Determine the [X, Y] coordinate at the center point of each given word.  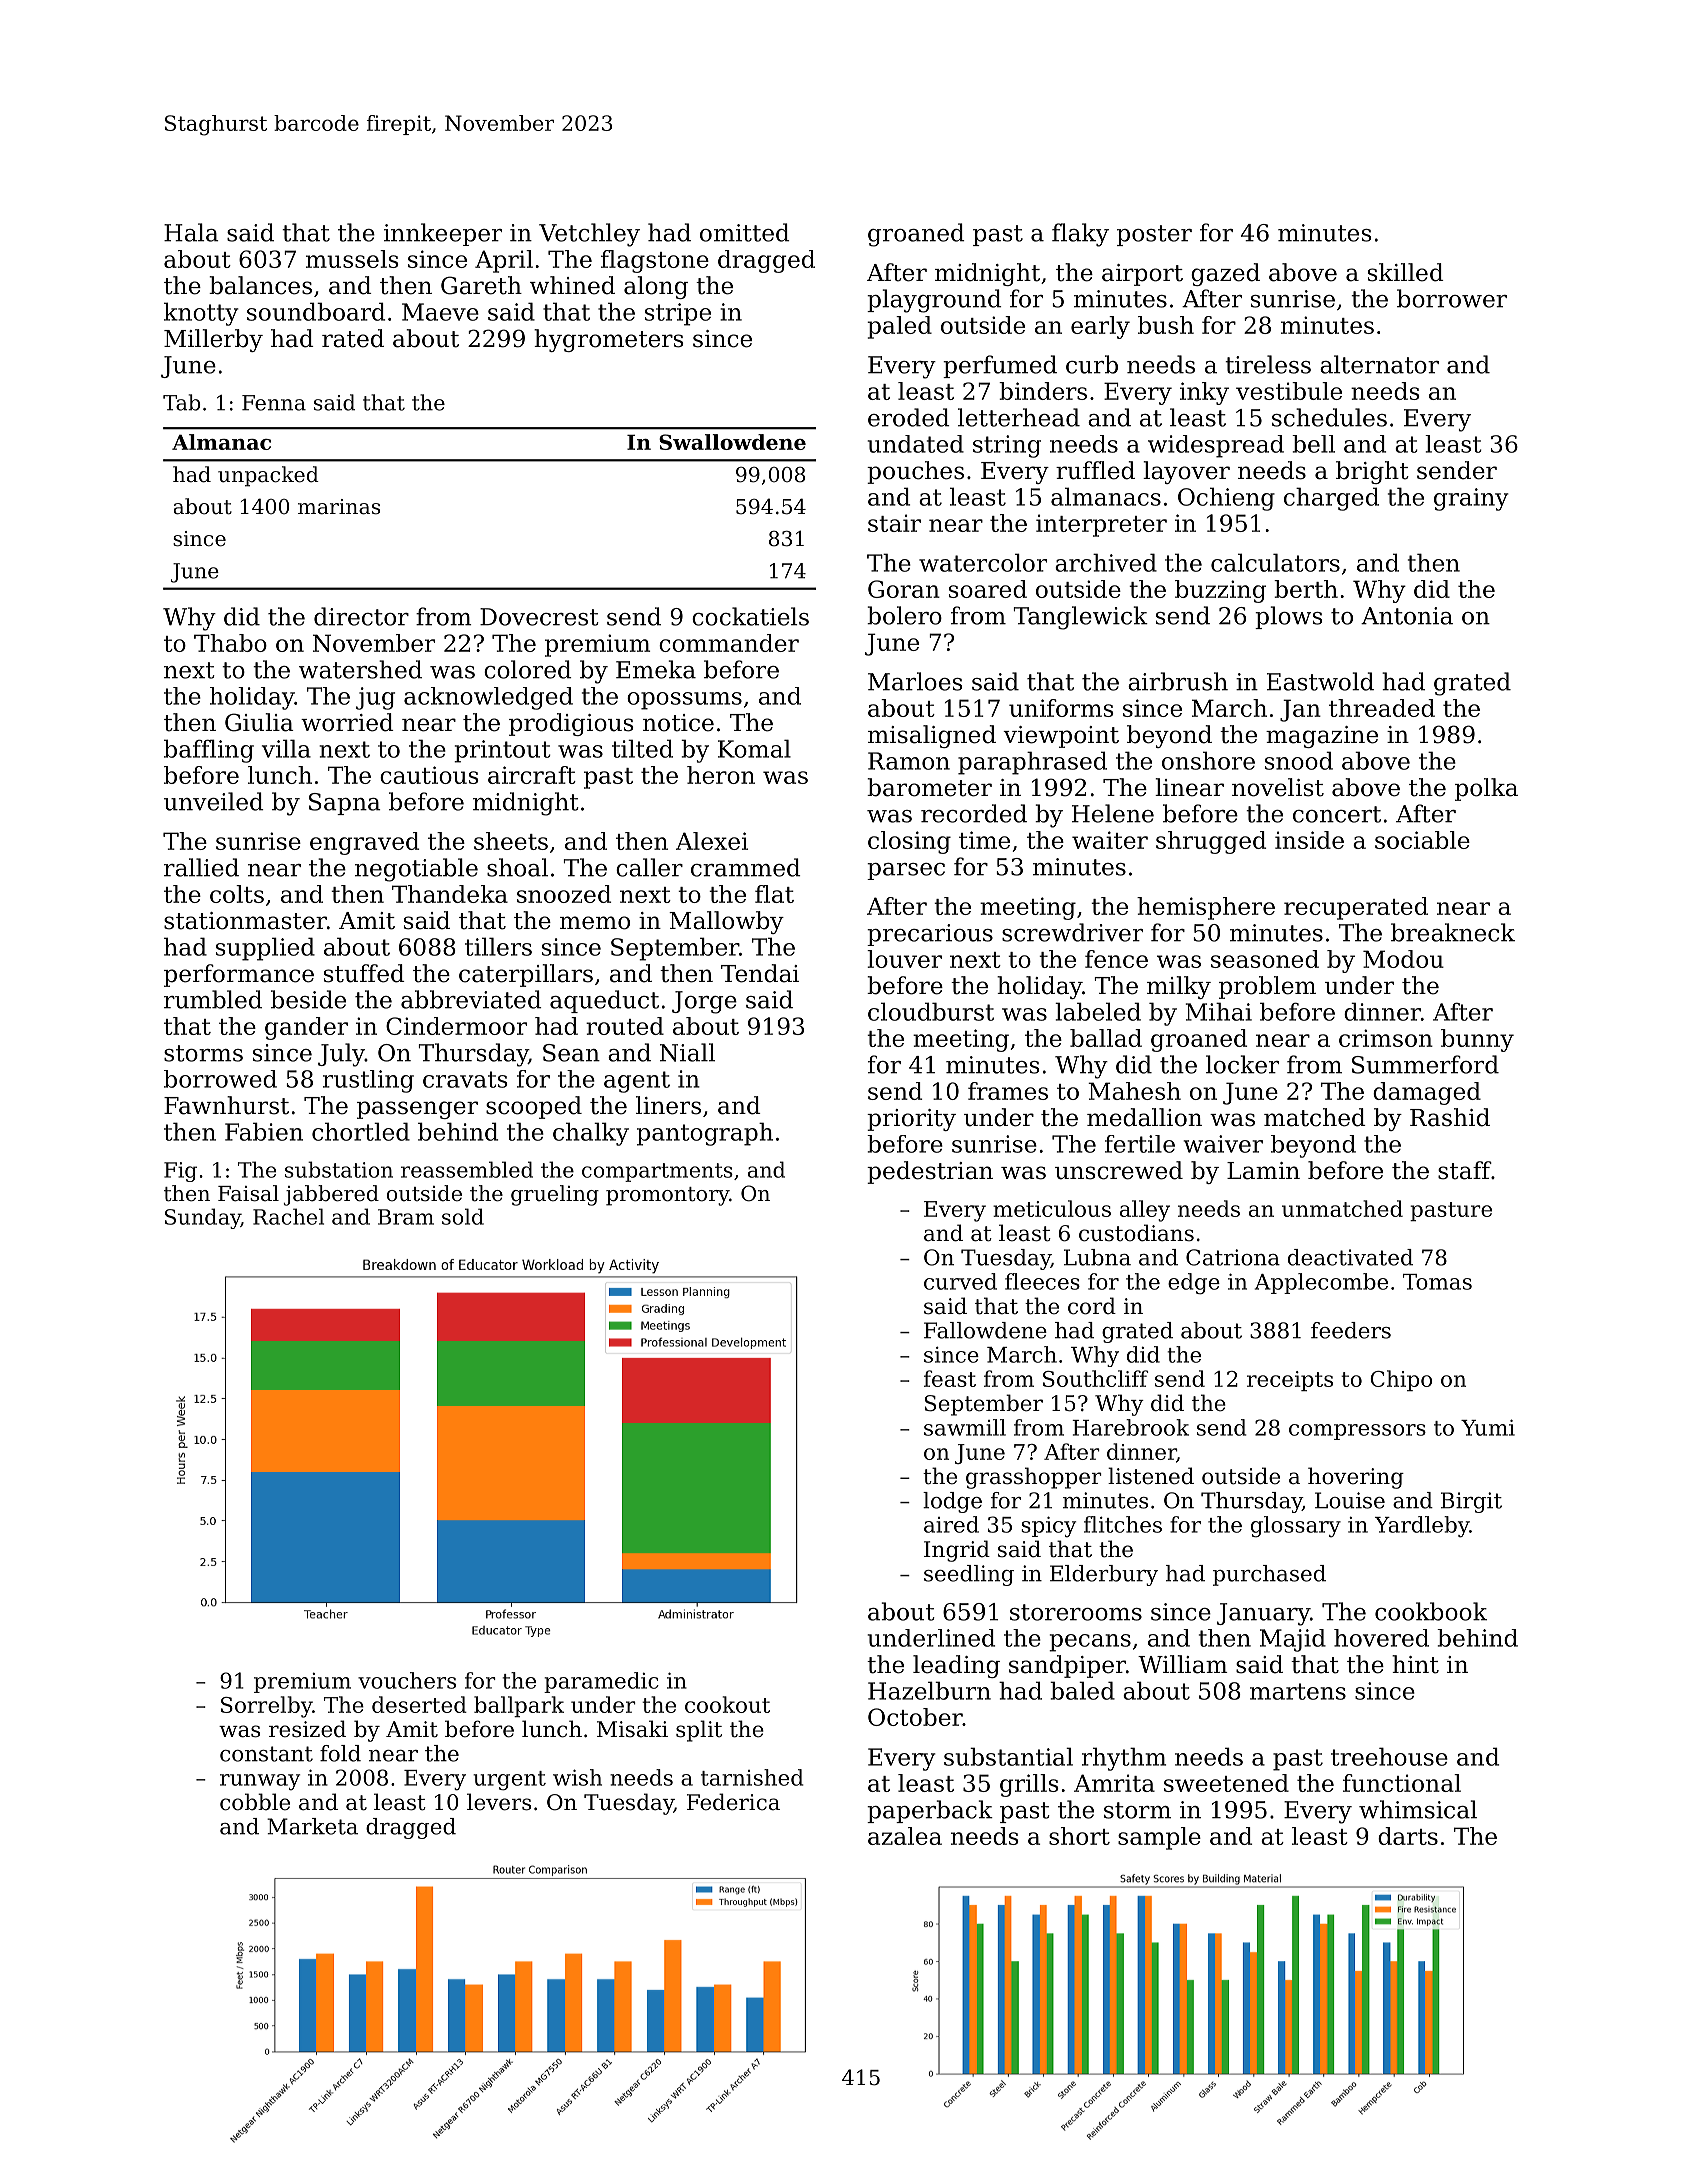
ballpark [519, 1706]
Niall [687, 1052]
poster [1154, 235]
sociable [1422, 840]
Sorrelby [266, 1707]
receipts [1290, 1381]
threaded [1382, 708]
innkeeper [443, 234]
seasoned [1265, 959]
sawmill [965, 1427]
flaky [1080, 235]
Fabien [264, 1131]
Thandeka [450, 894]
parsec [906, 871]
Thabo [230, 643]
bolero [904, 615]
